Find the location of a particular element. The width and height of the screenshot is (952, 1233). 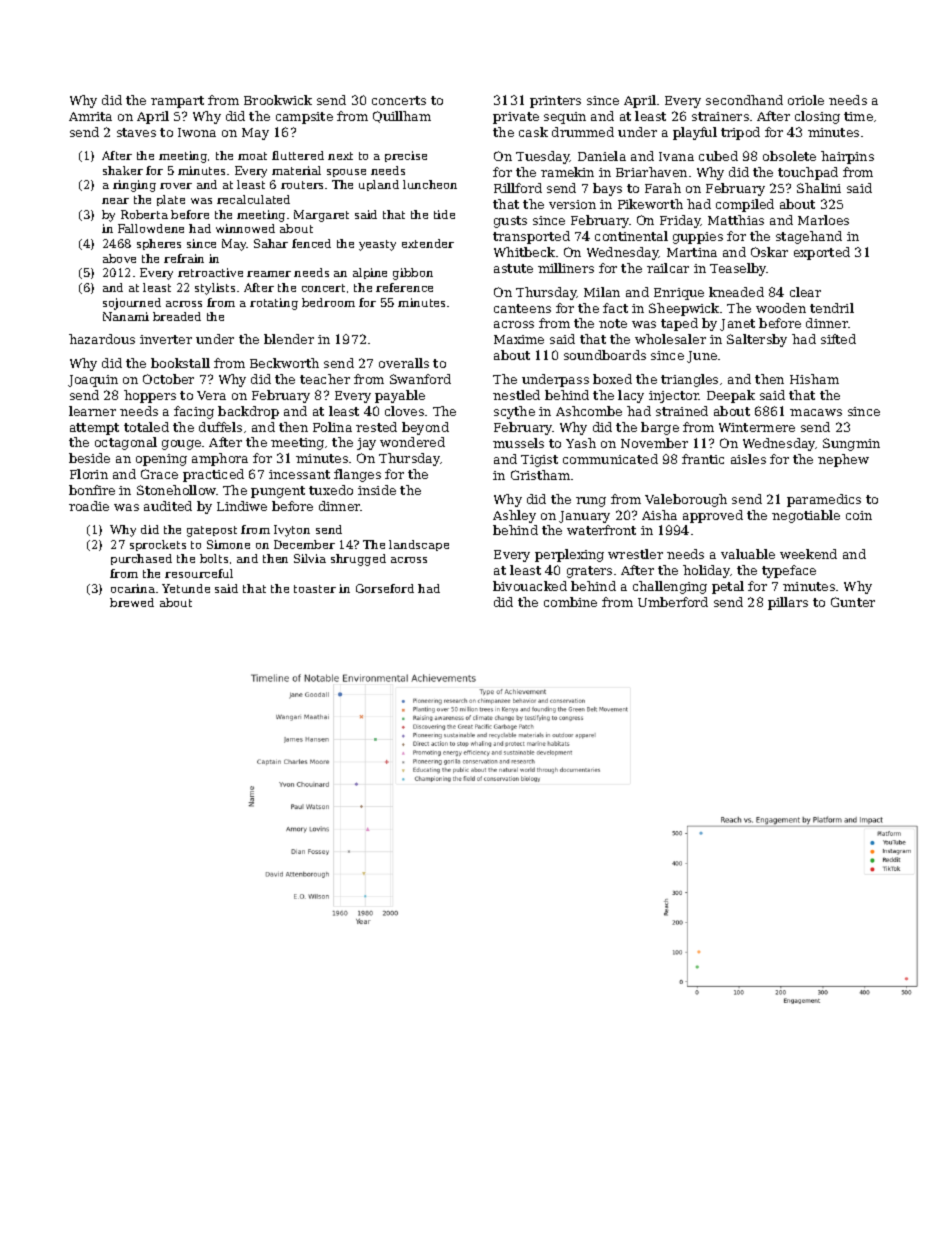

paramedics is located at coordinates (824, 500).
